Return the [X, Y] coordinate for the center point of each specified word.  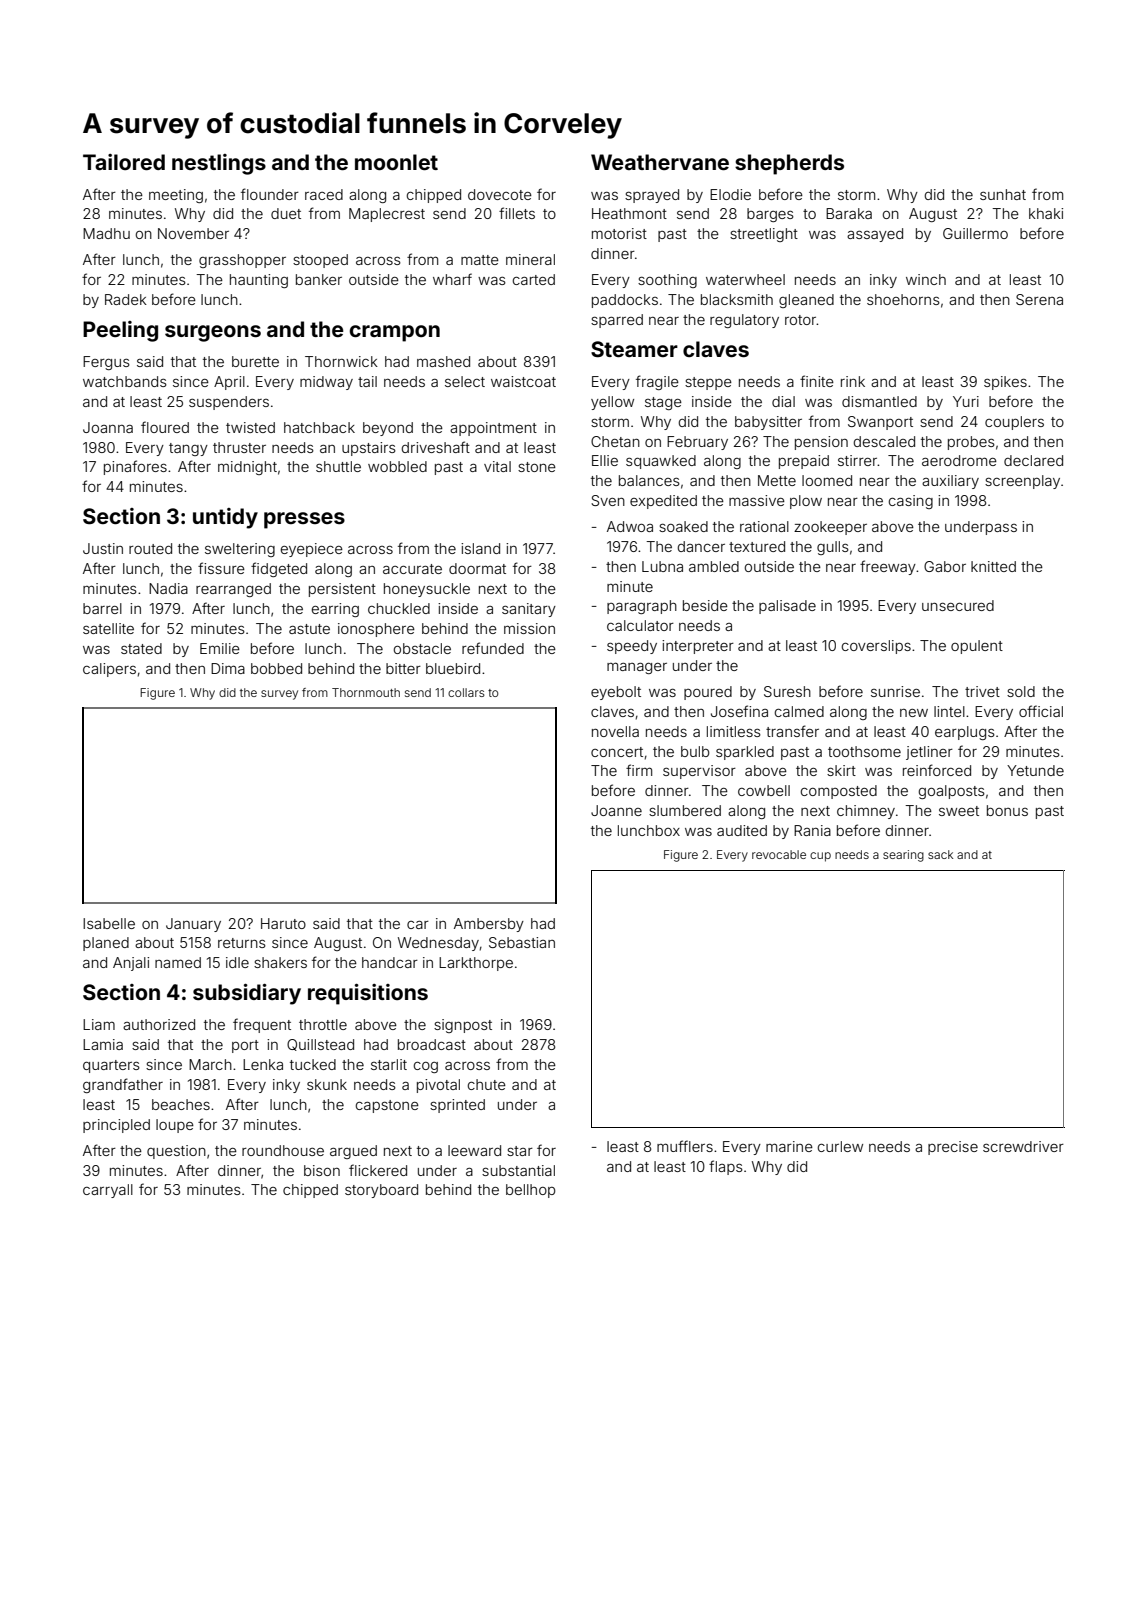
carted [534, 279]
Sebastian [522, 942]
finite [817, 381]
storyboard [381, 1191]
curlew [840, 1146]
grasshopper [242, 261]
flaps [726, 1167]
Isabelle [109, 923]
